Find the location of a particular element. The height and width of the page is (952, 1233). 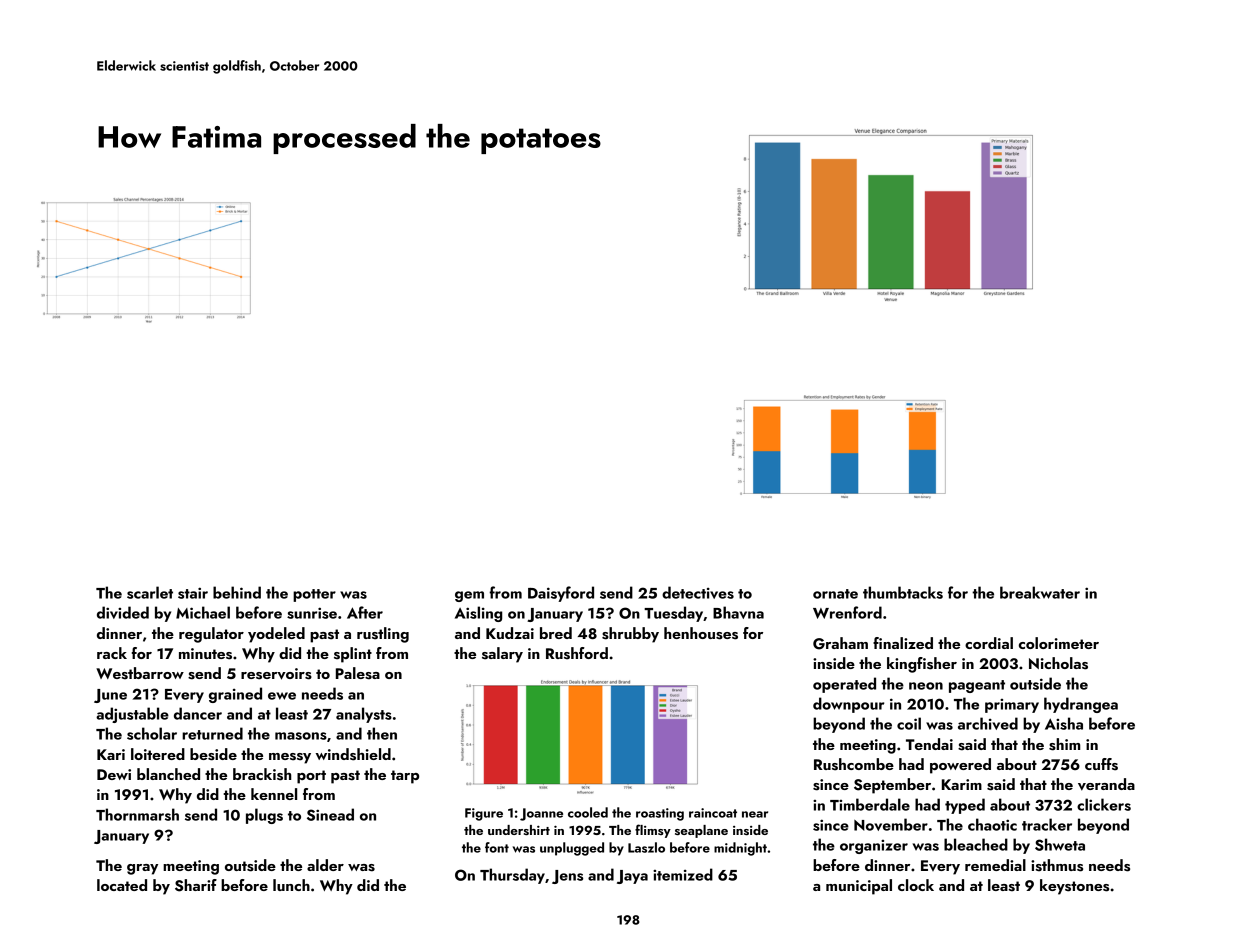

thumbtacks is located at coordinates (903, 592).
